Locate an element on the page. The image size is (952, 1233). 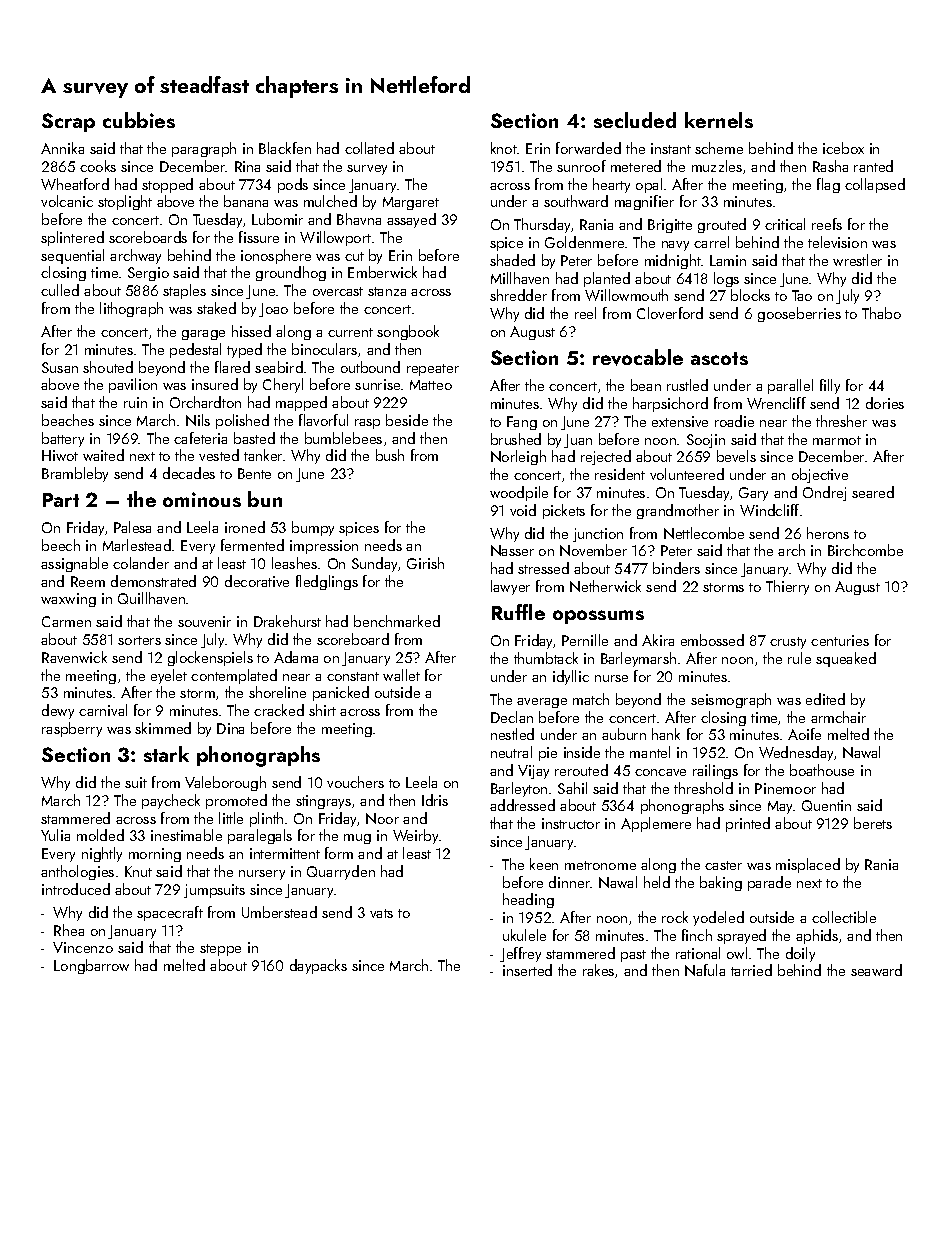
vats is located at coordinates (381, 913).
